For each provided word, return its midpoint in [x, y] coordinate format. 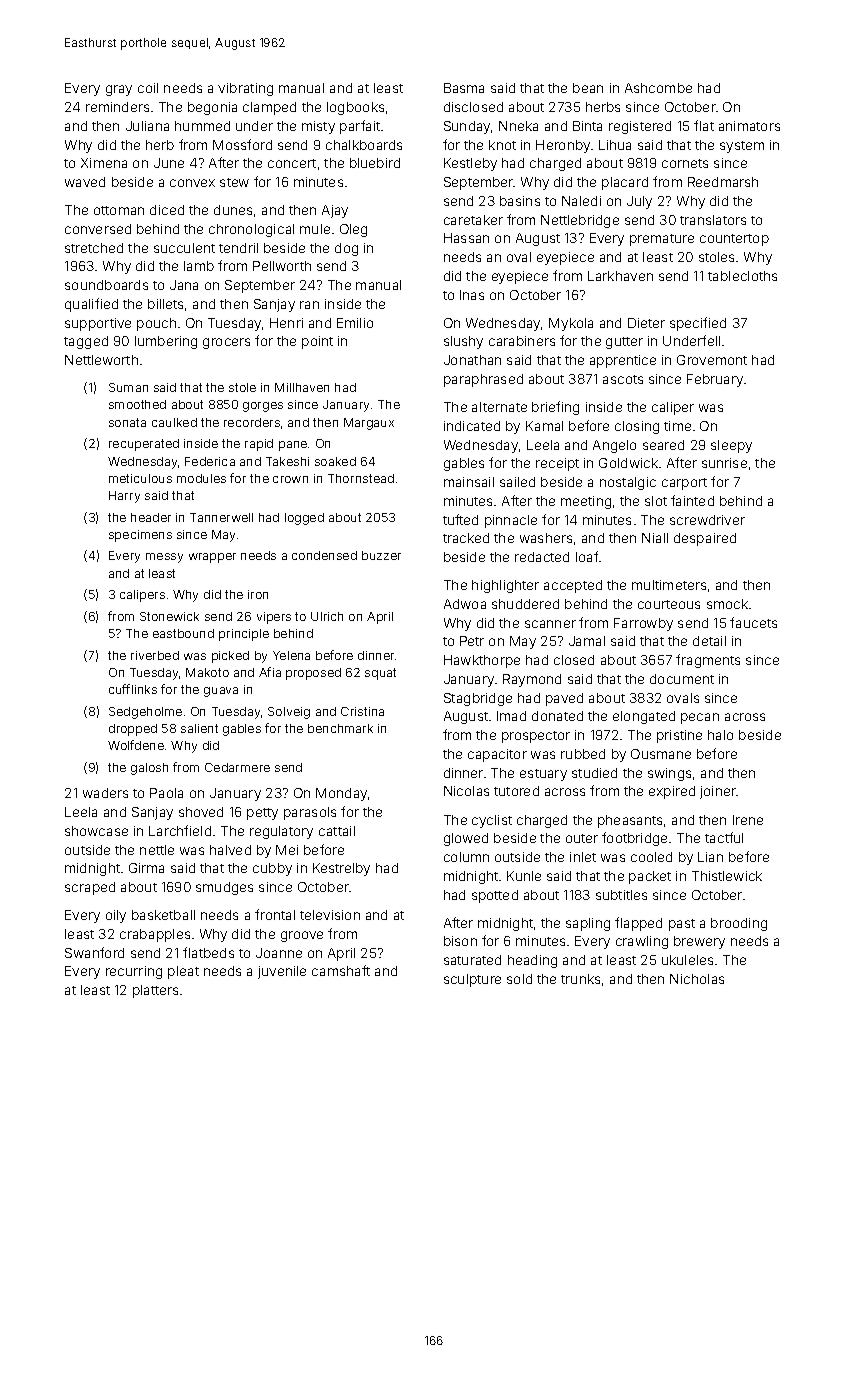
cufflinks [133, 689]
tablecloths [742, 276]
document [682, 679]
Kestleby [470, 164]
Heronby [563, 146]
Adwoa [465, 604]
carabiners [522, 341]
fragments [708, 661]
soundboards [106, 285]
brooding [739, 924]
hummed [202, 126]
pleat [183, 972]
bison [460, 941]
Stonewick [169, 616]
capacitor [497, 755]
